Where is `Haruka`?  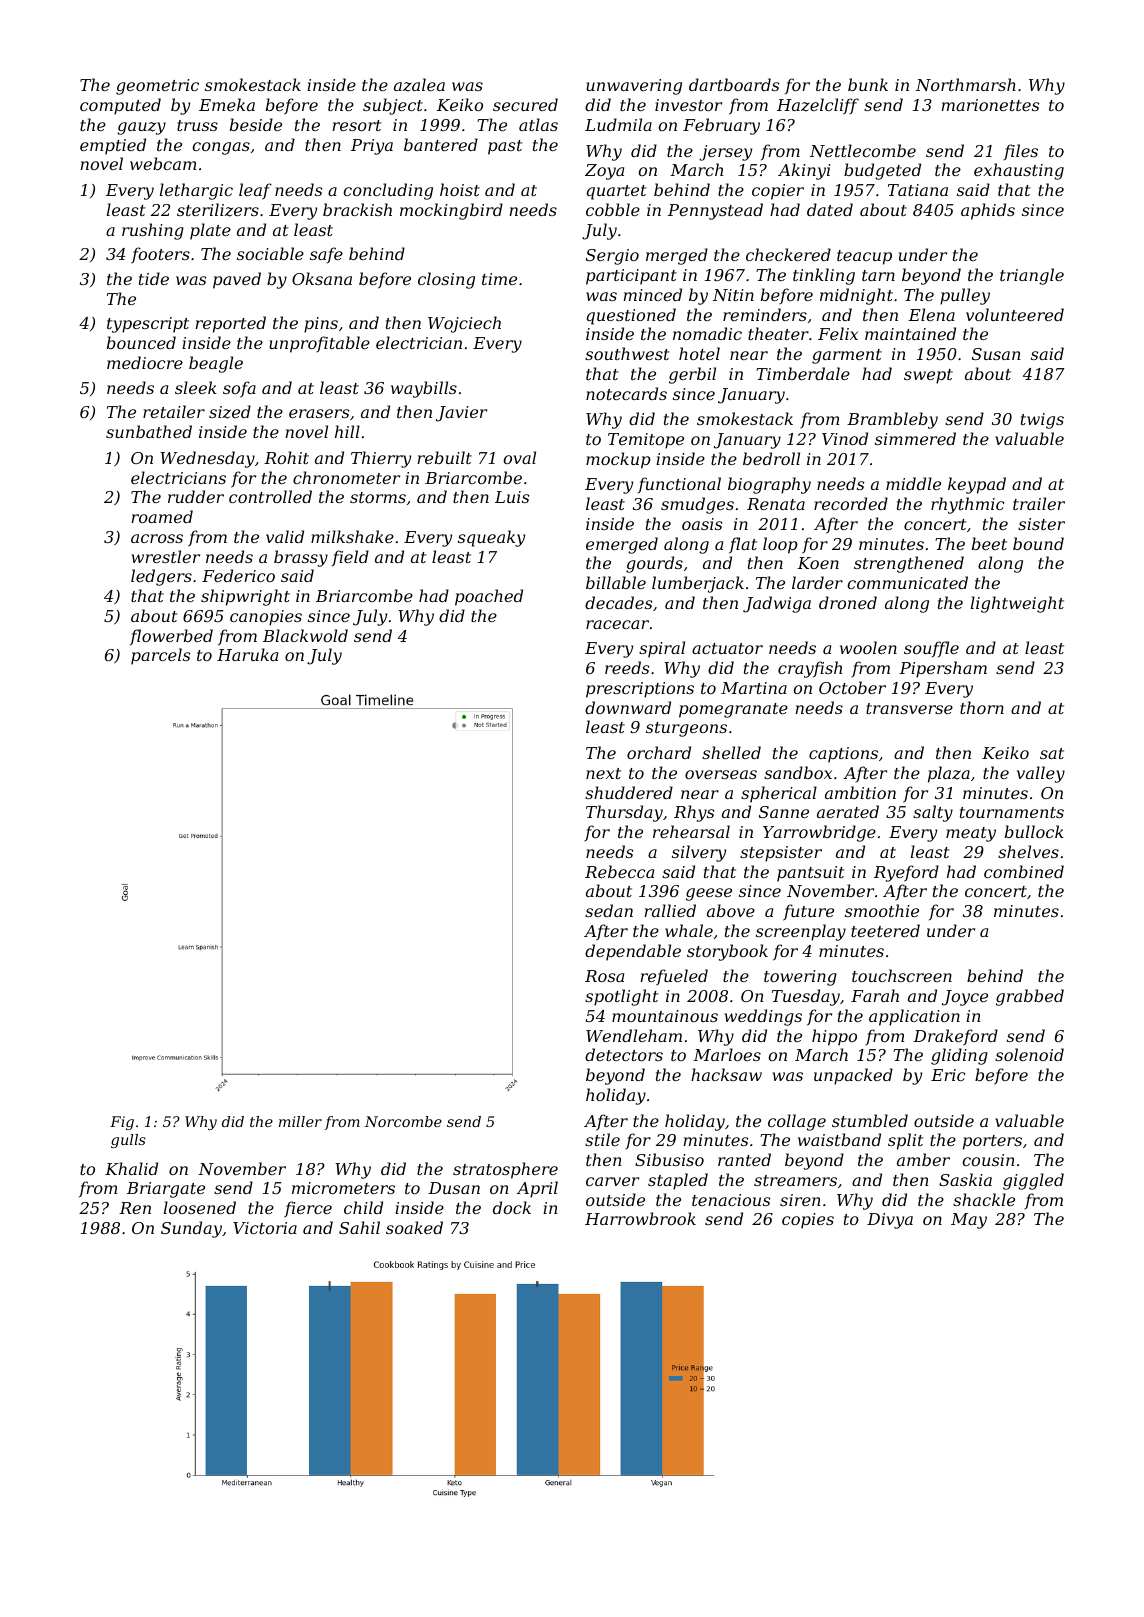 Haruka is located at coordinates (247, 654).
